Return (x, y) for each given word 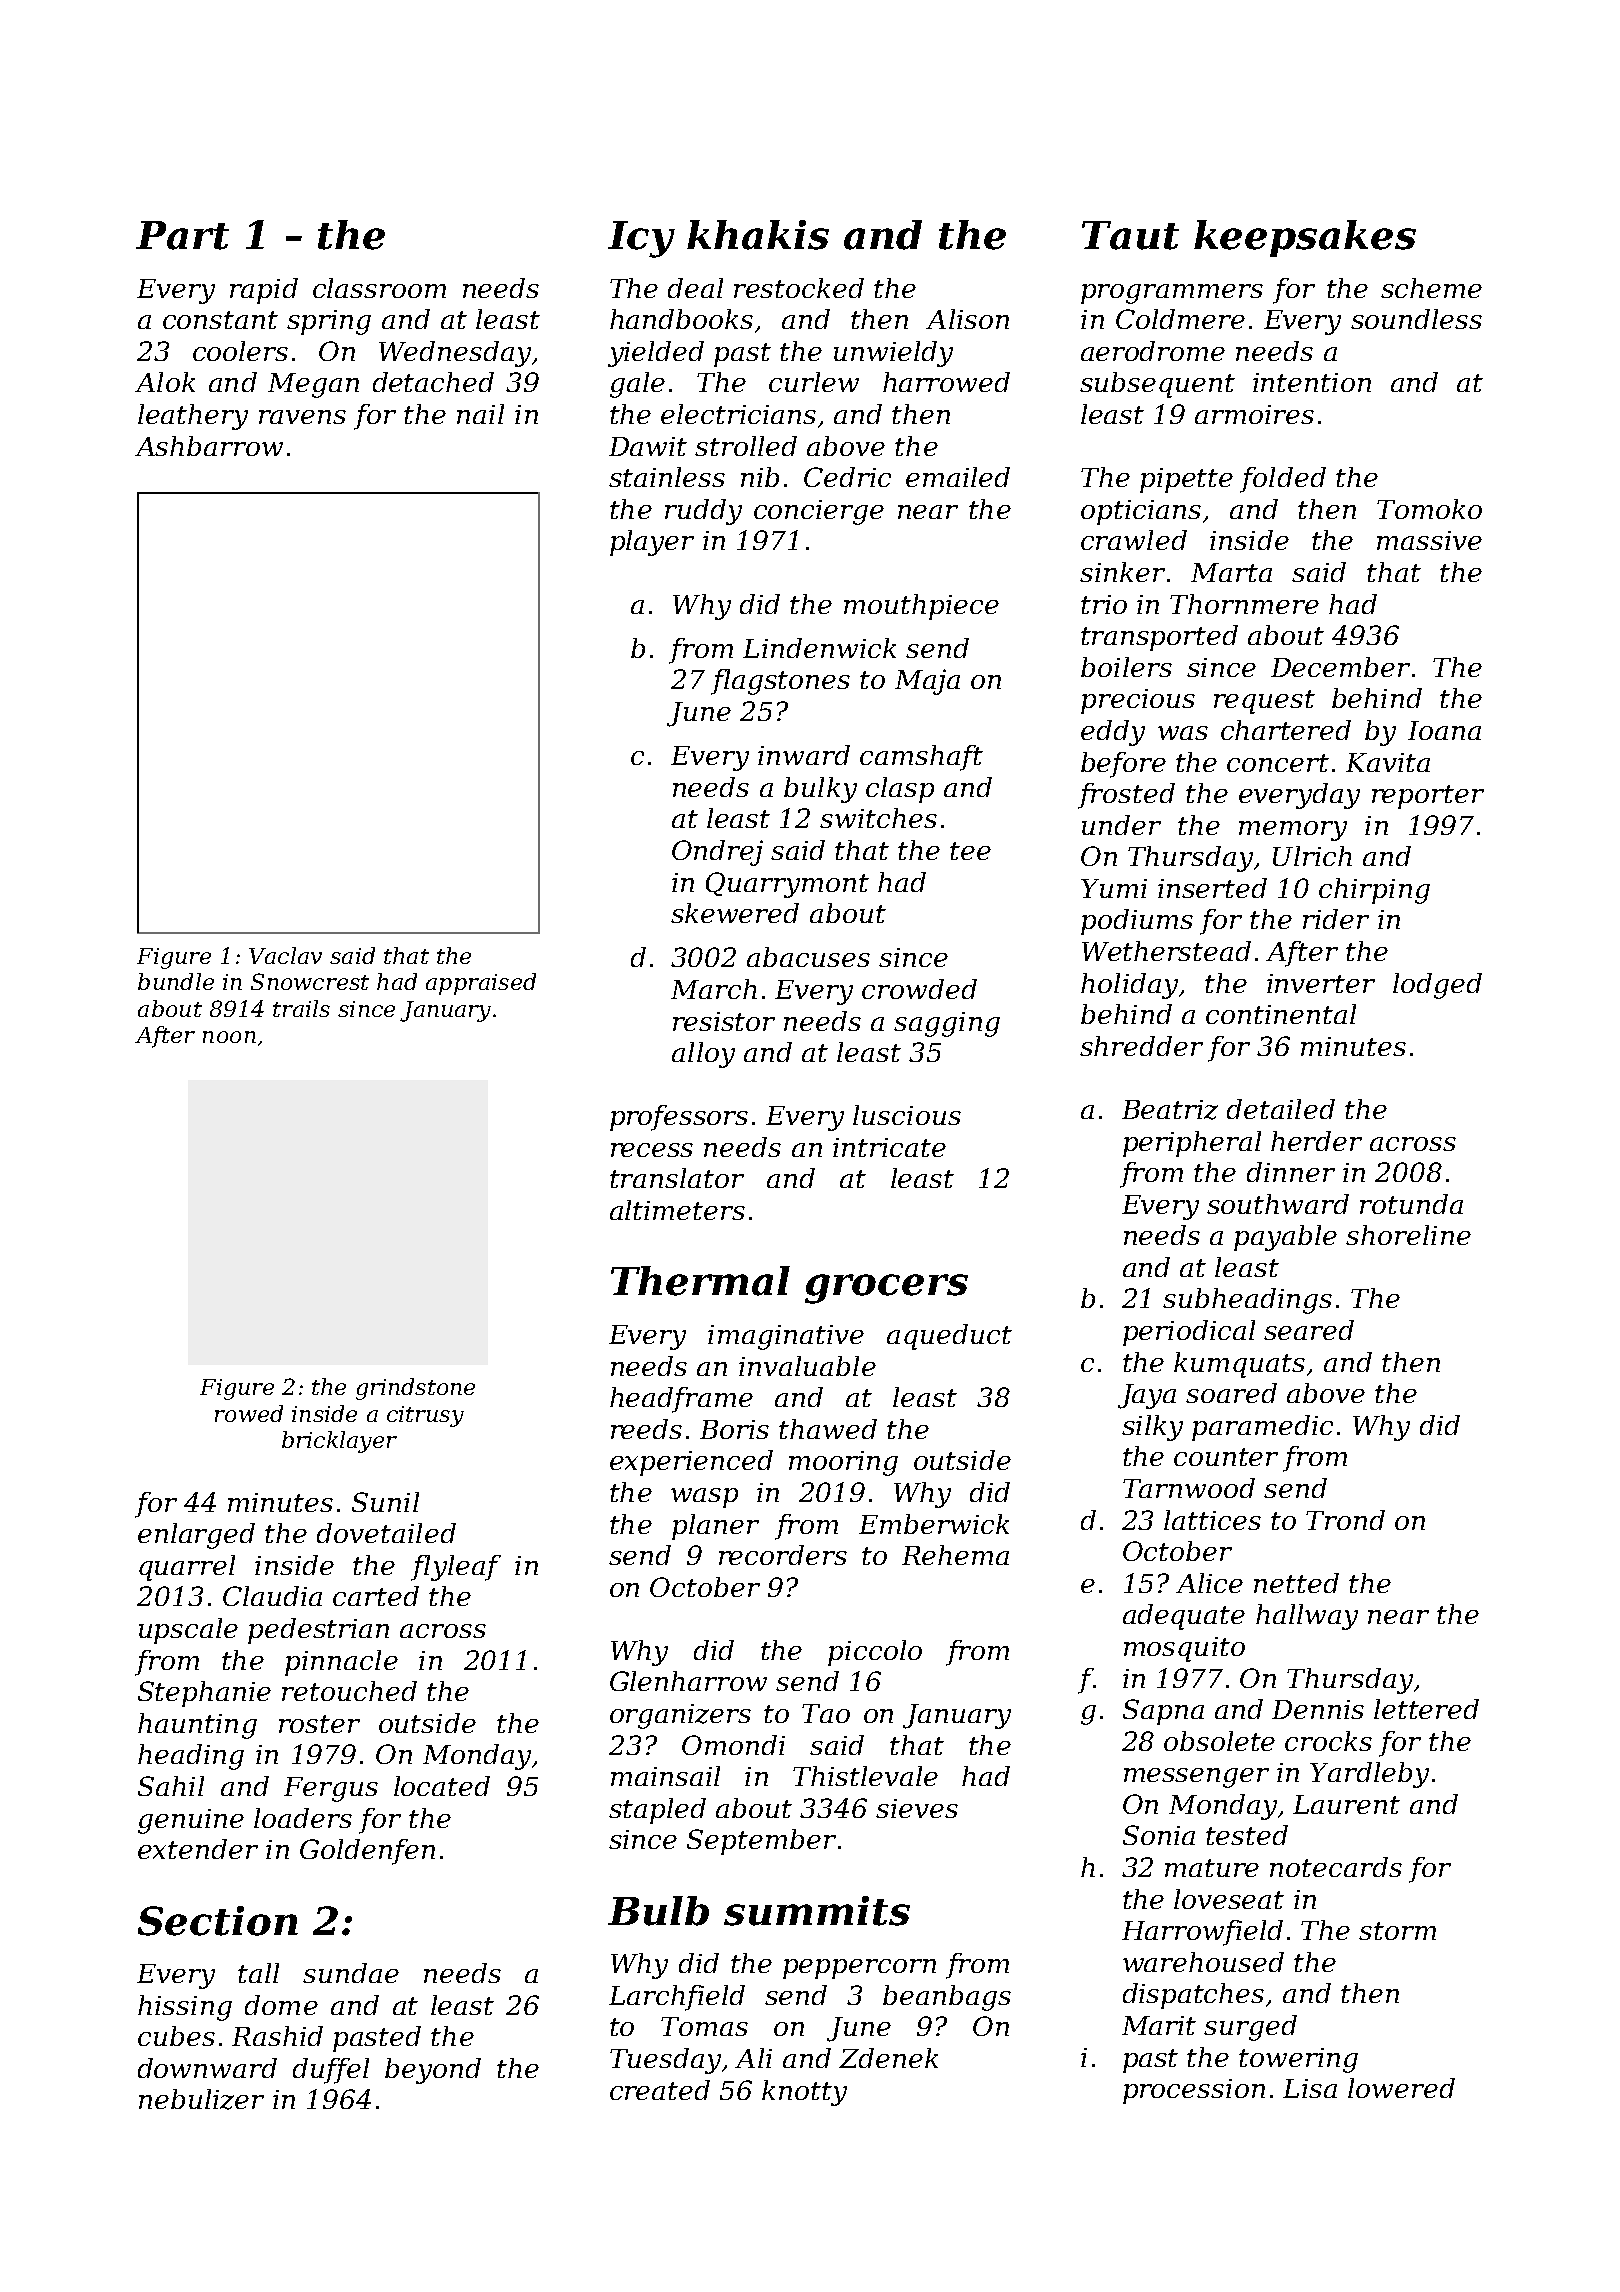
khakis (758, 235)
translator (677, 1178)
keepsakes (1305, 238)
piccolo (875, 1653)
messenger (1196, 1778)
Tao (826, 1713)
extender (198, 1849)
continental (1281, 1014)
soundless (1416, 319)
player (652, 543)
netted (1296, 1583)
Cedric (847, 477)
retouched (349, 1691)
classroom (379, 288)
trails (301, 1008)
